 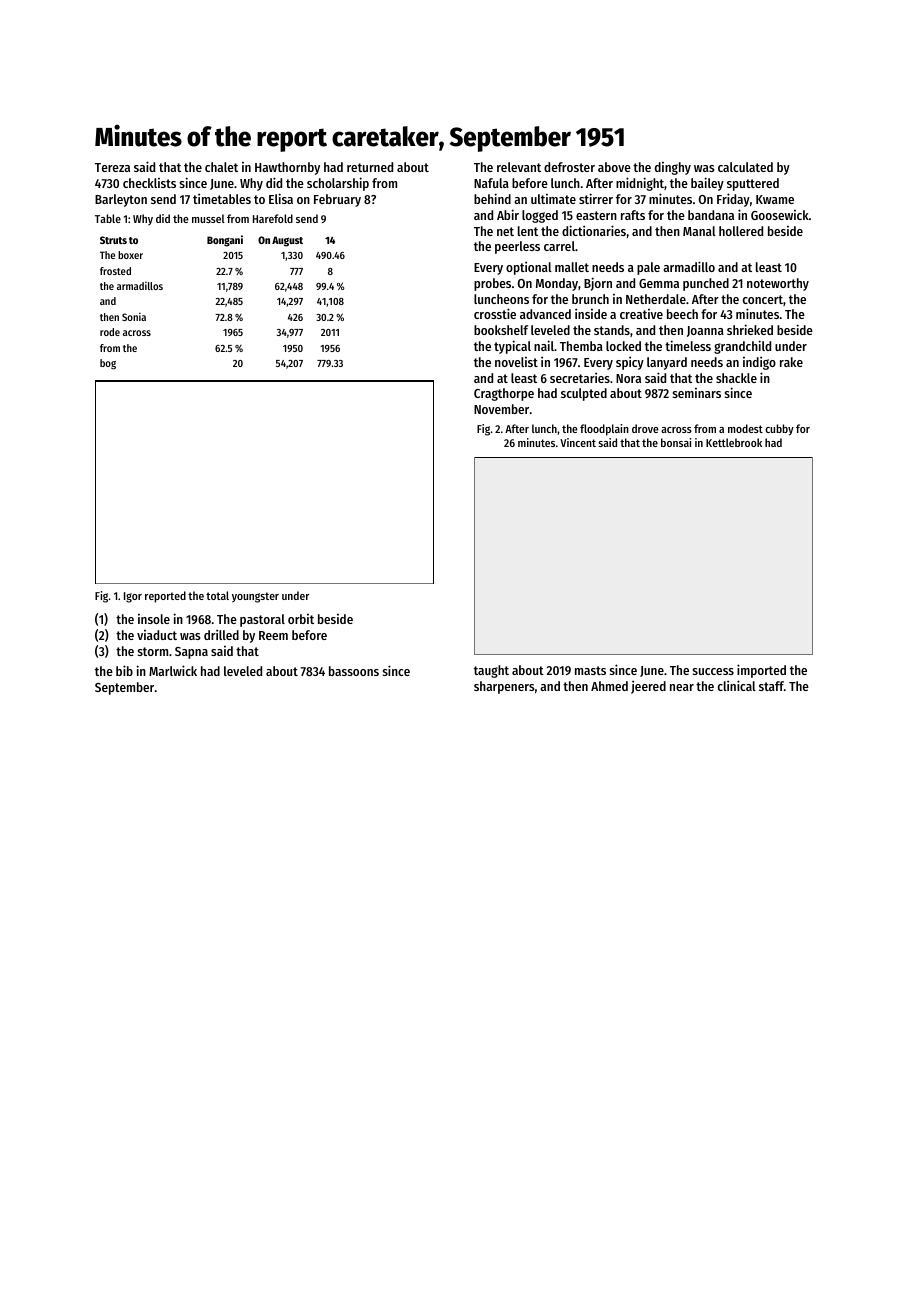 I want to click on Tereza, so click(x=112, y=167).
